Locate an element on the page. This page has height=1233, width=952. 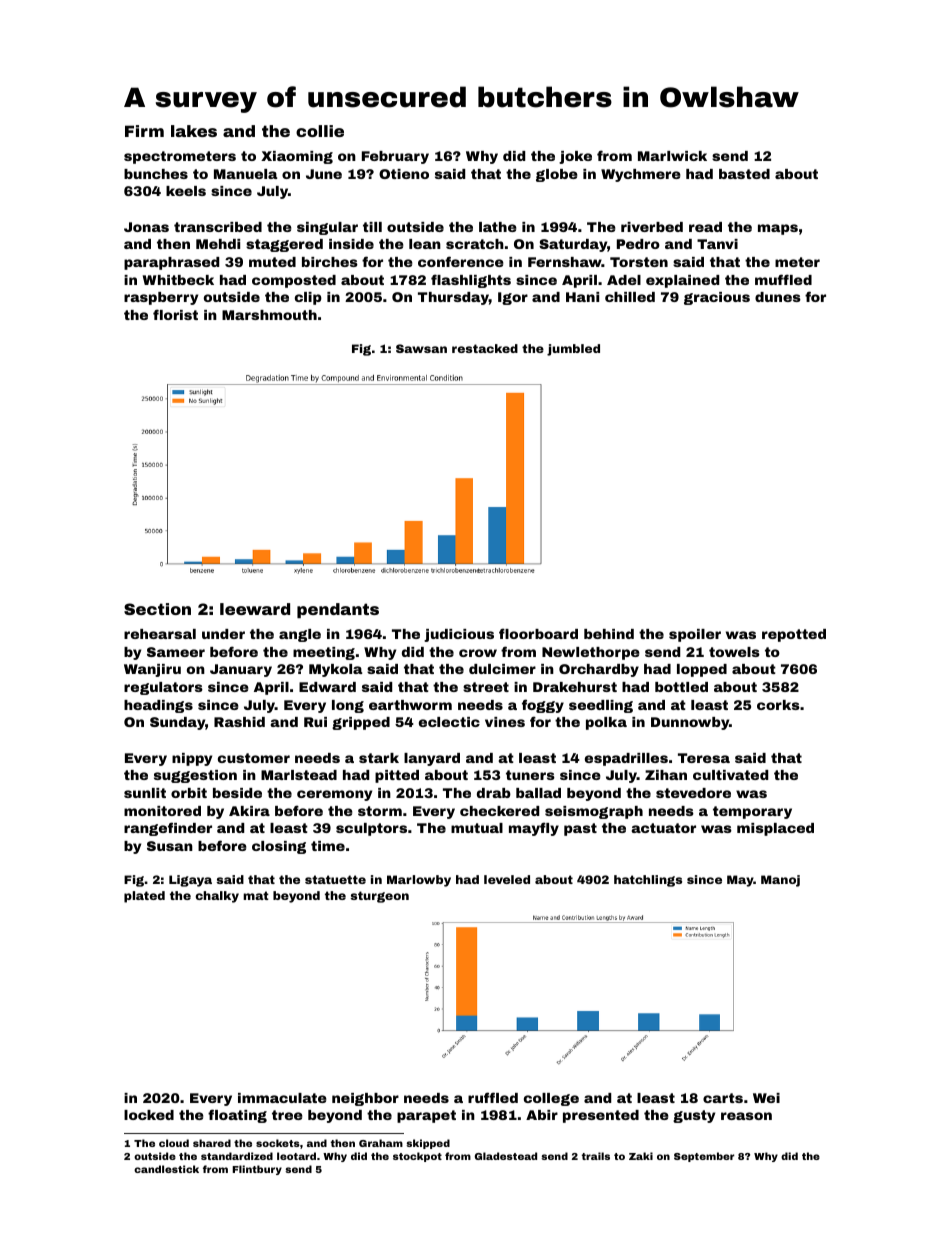
Wei is located at coordinates (766, 1098).
